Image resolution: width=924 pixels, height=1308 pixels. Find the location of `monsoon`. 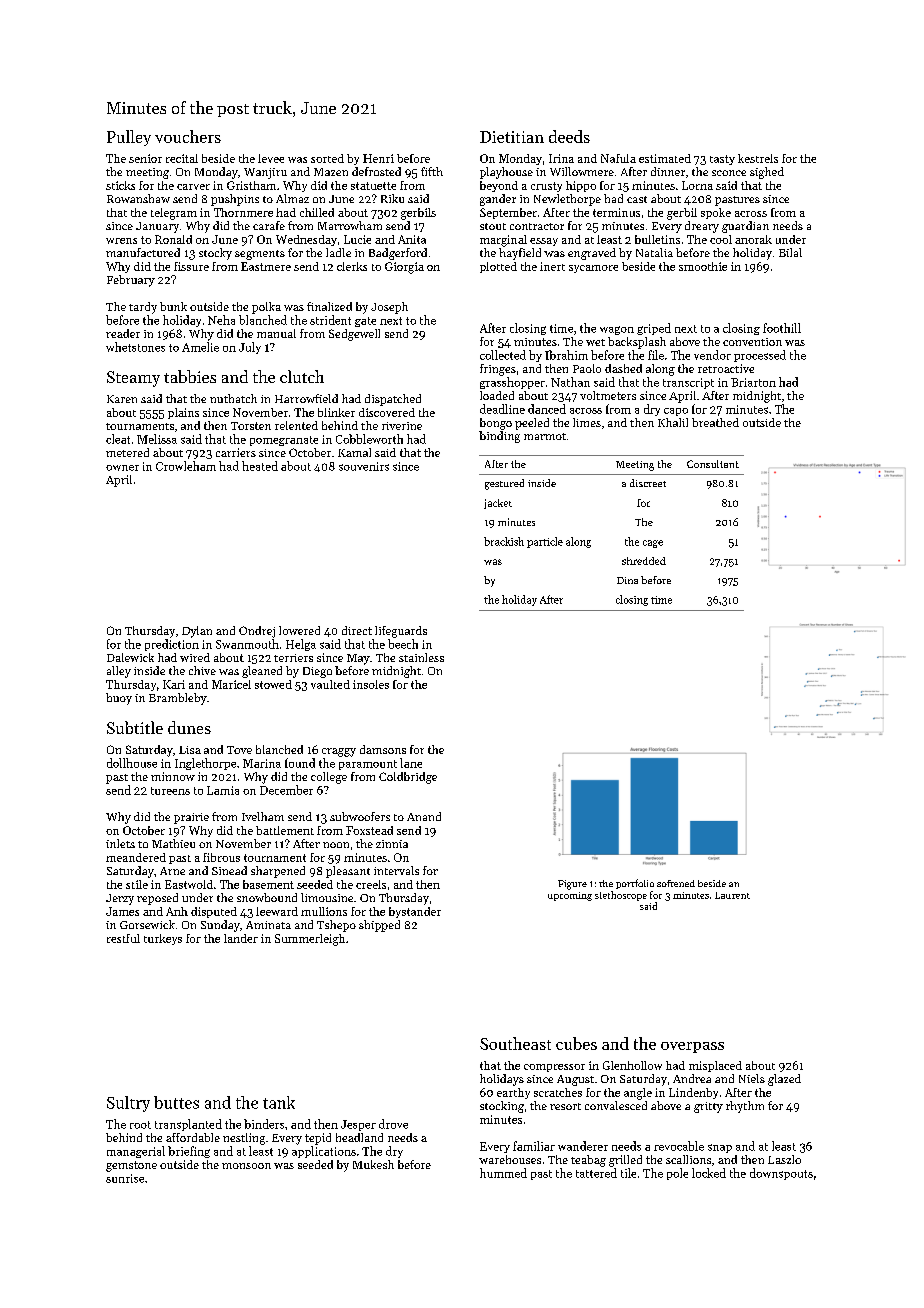

monsoon is located at coordinates (246, 1166).
